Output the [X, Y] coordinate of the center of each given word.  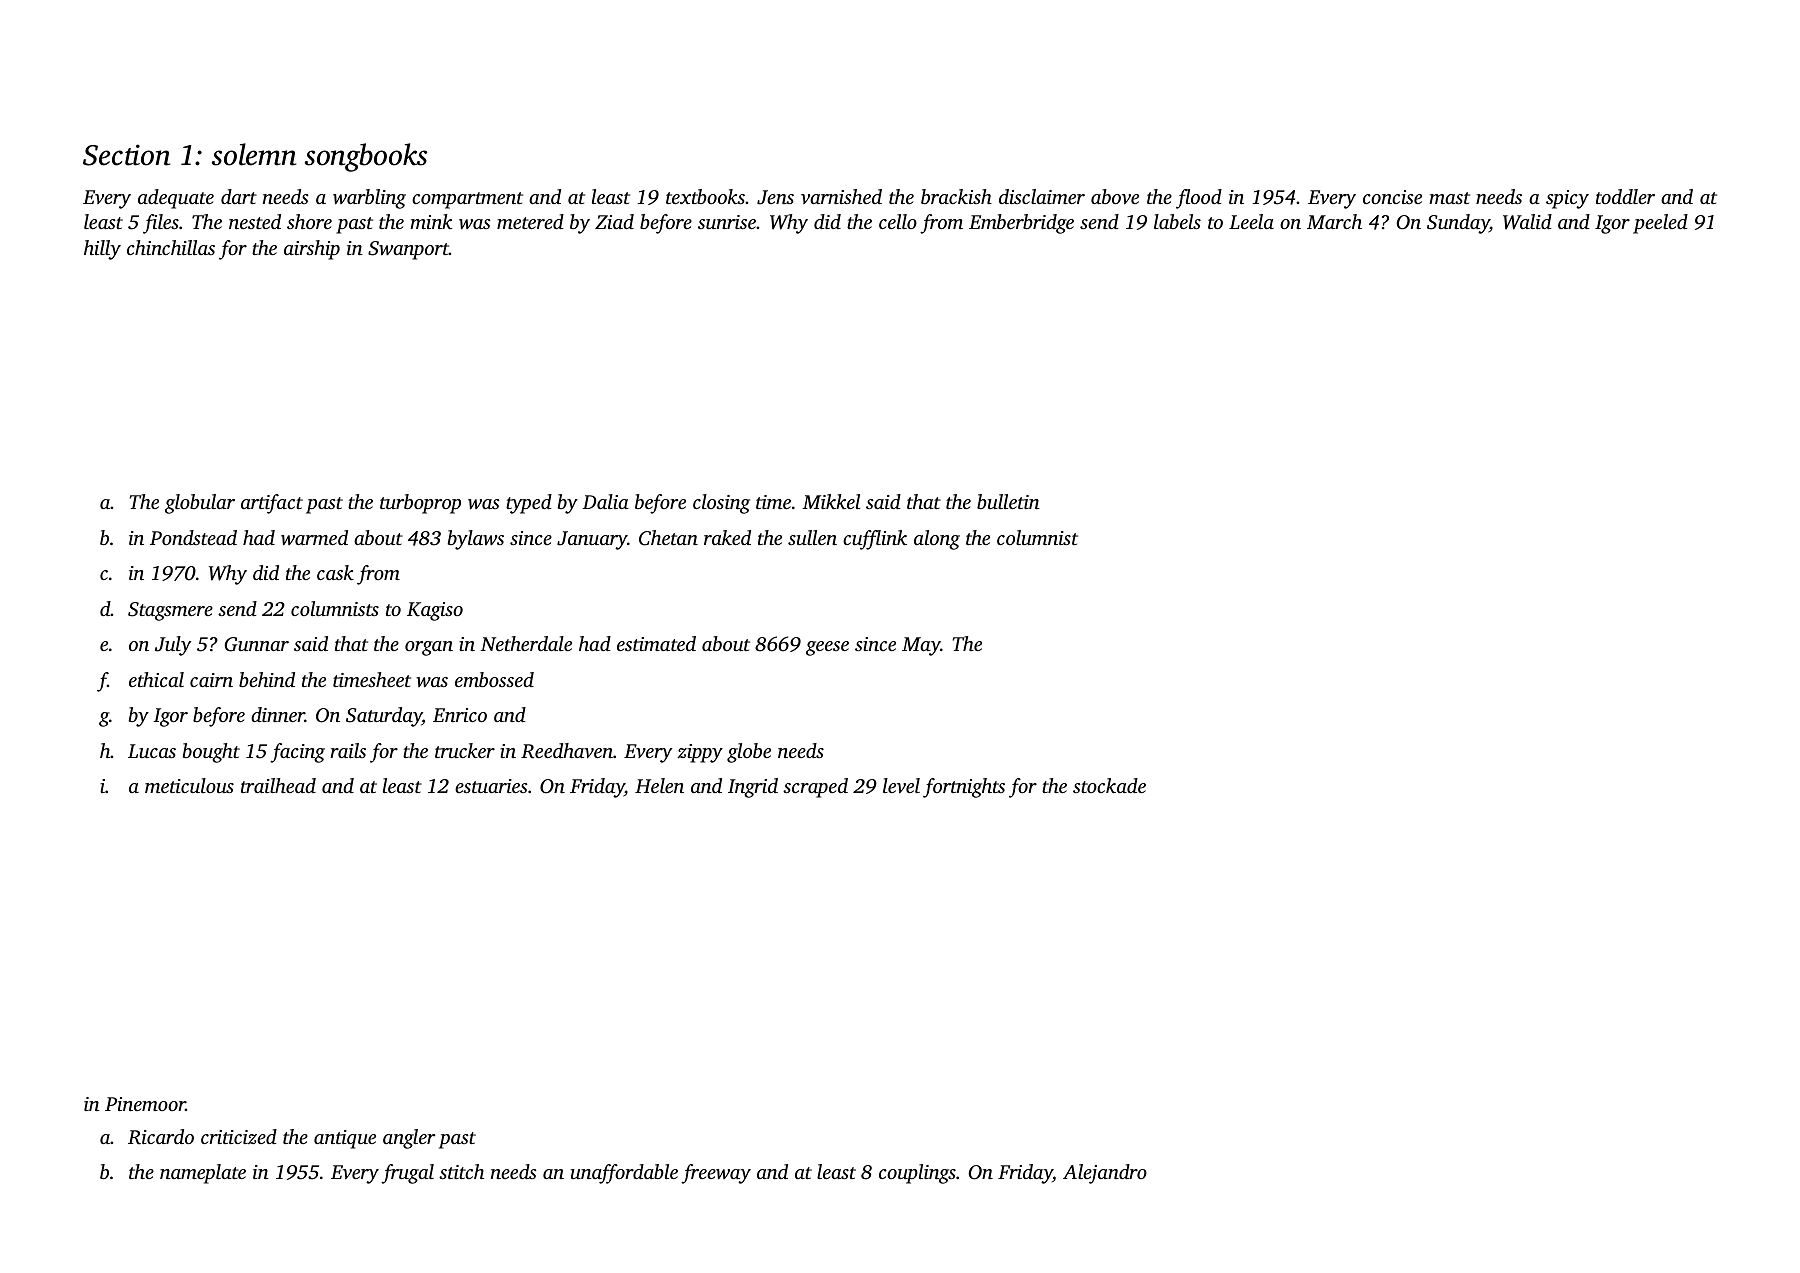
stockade [1109, 785]
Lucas [152, 751]
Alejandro [1105, 1174]
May [921, 646]
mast [1449, 198]
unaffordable [624, 1174]
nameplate [203, 1174]
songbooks [366, 157]
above [1115, 197]
